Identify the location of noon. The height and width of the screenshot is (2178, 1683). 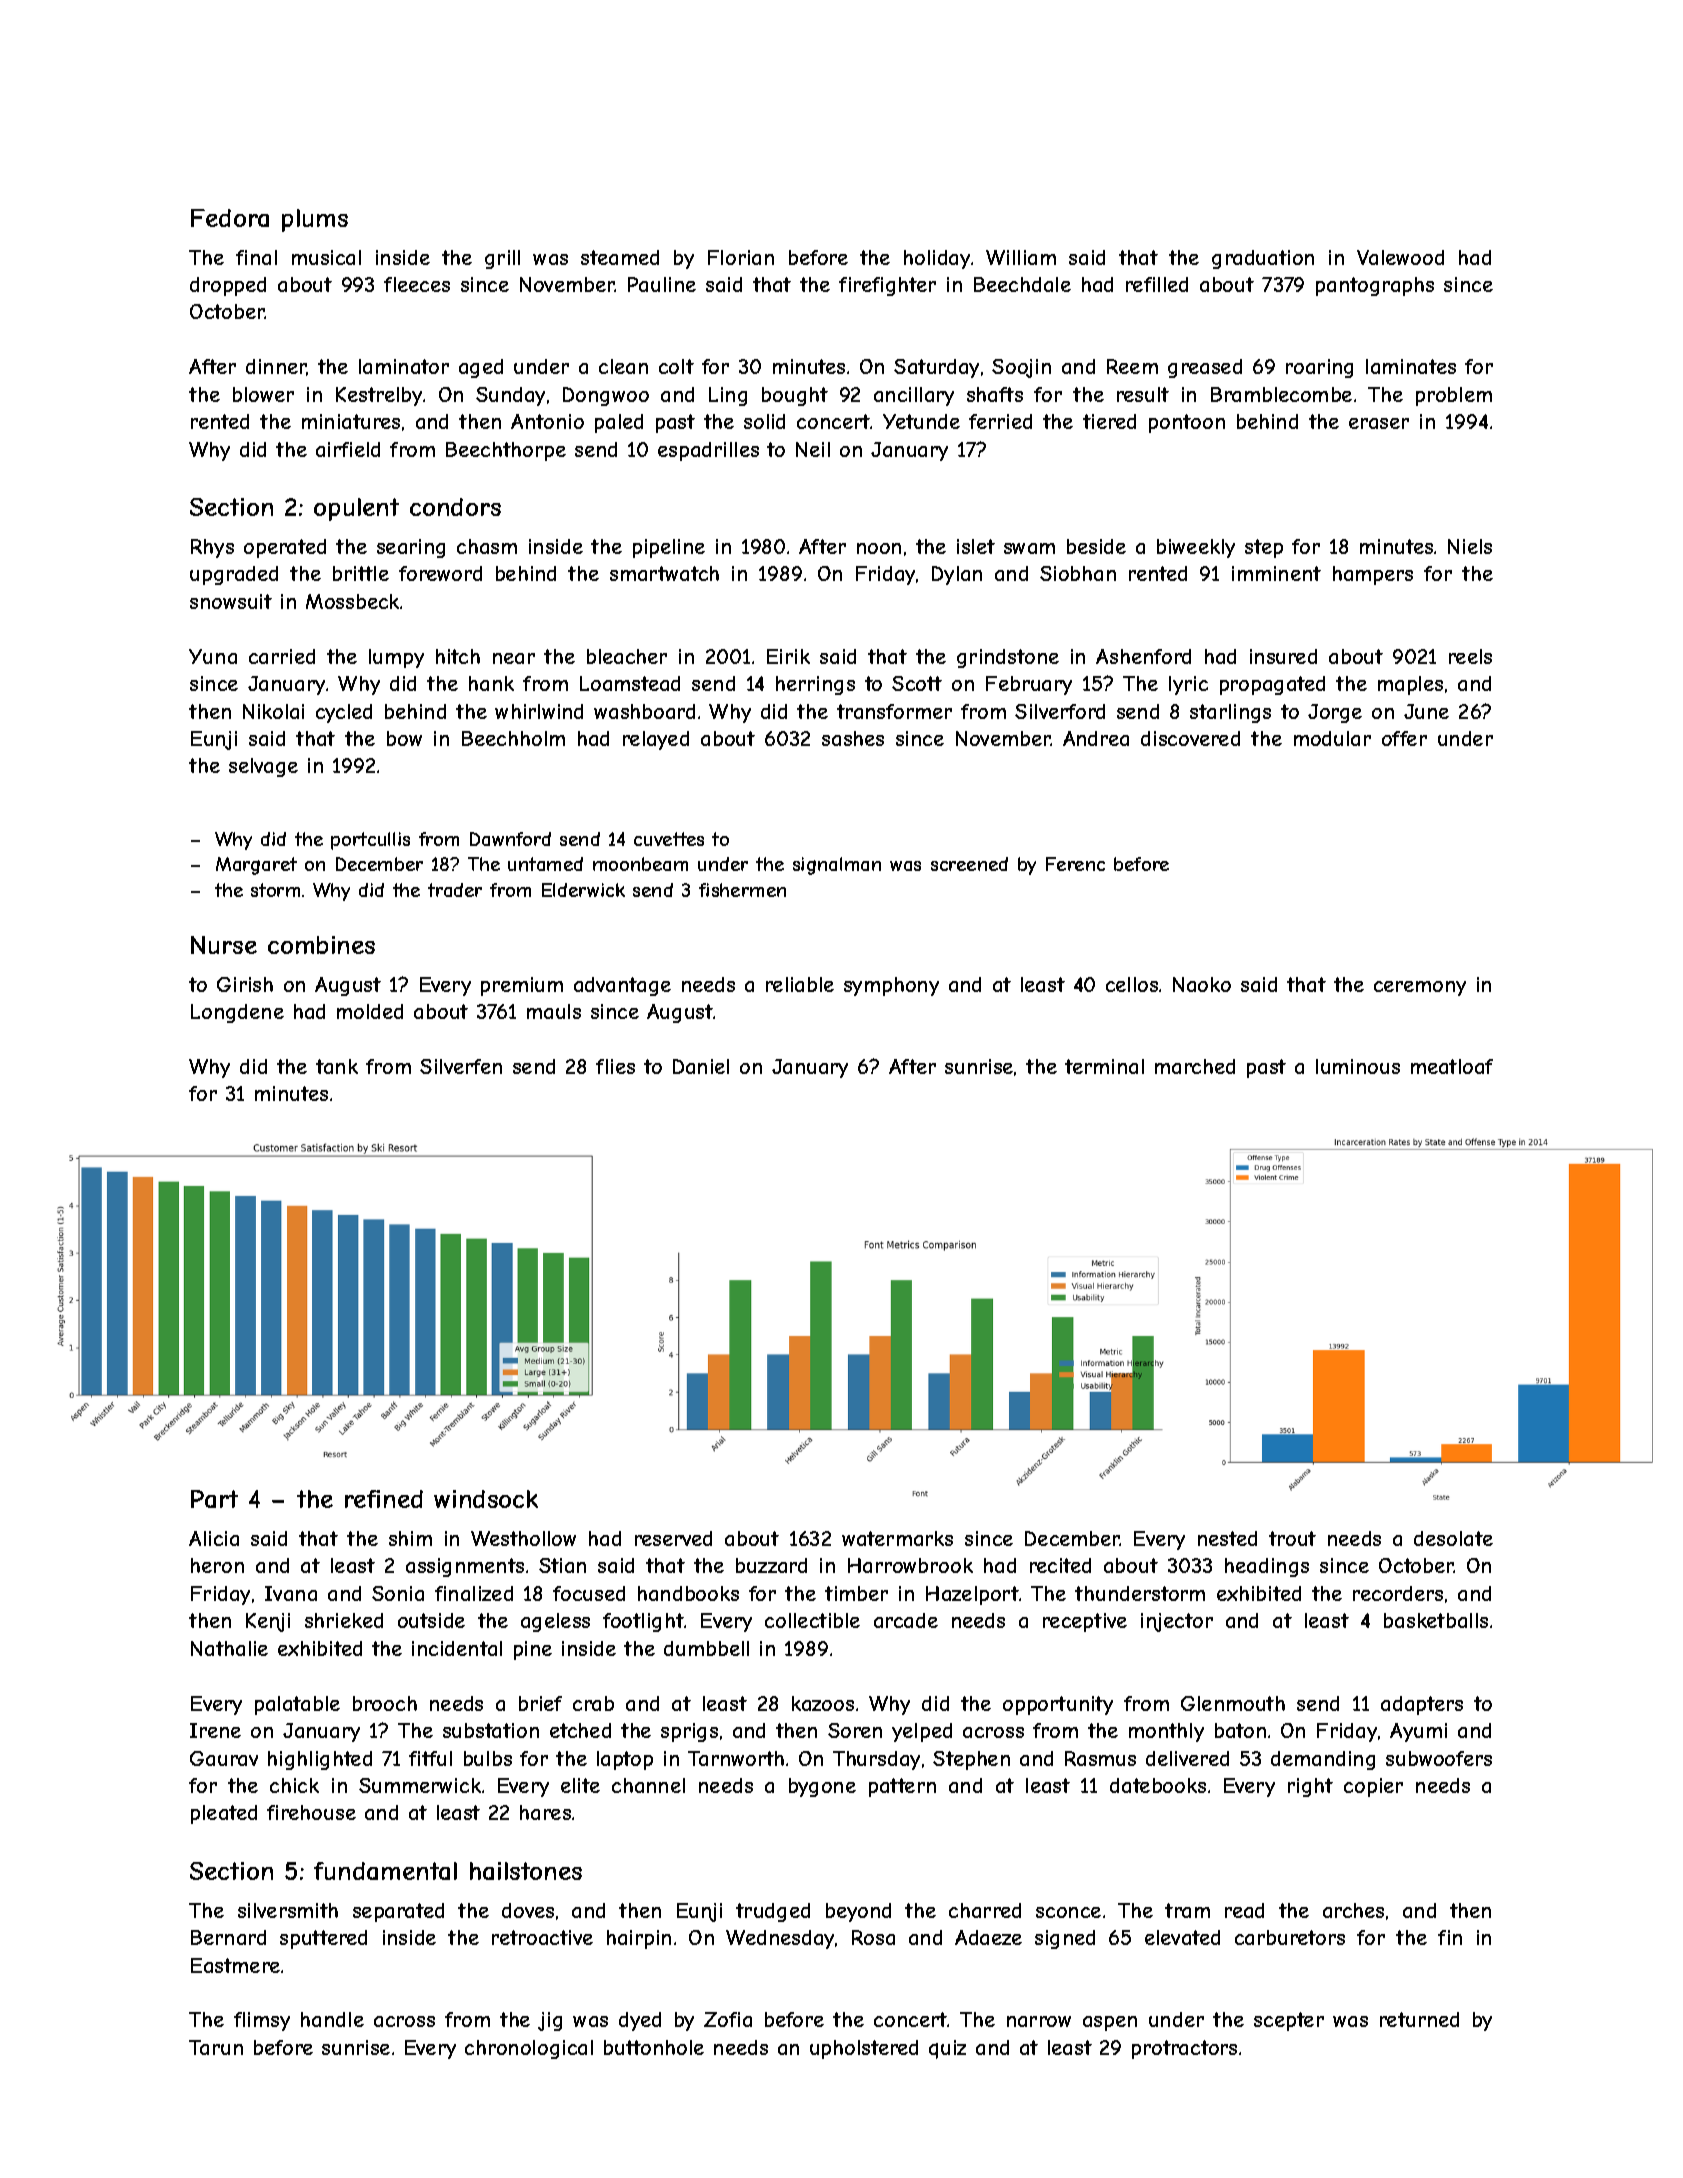
(879, 548).
